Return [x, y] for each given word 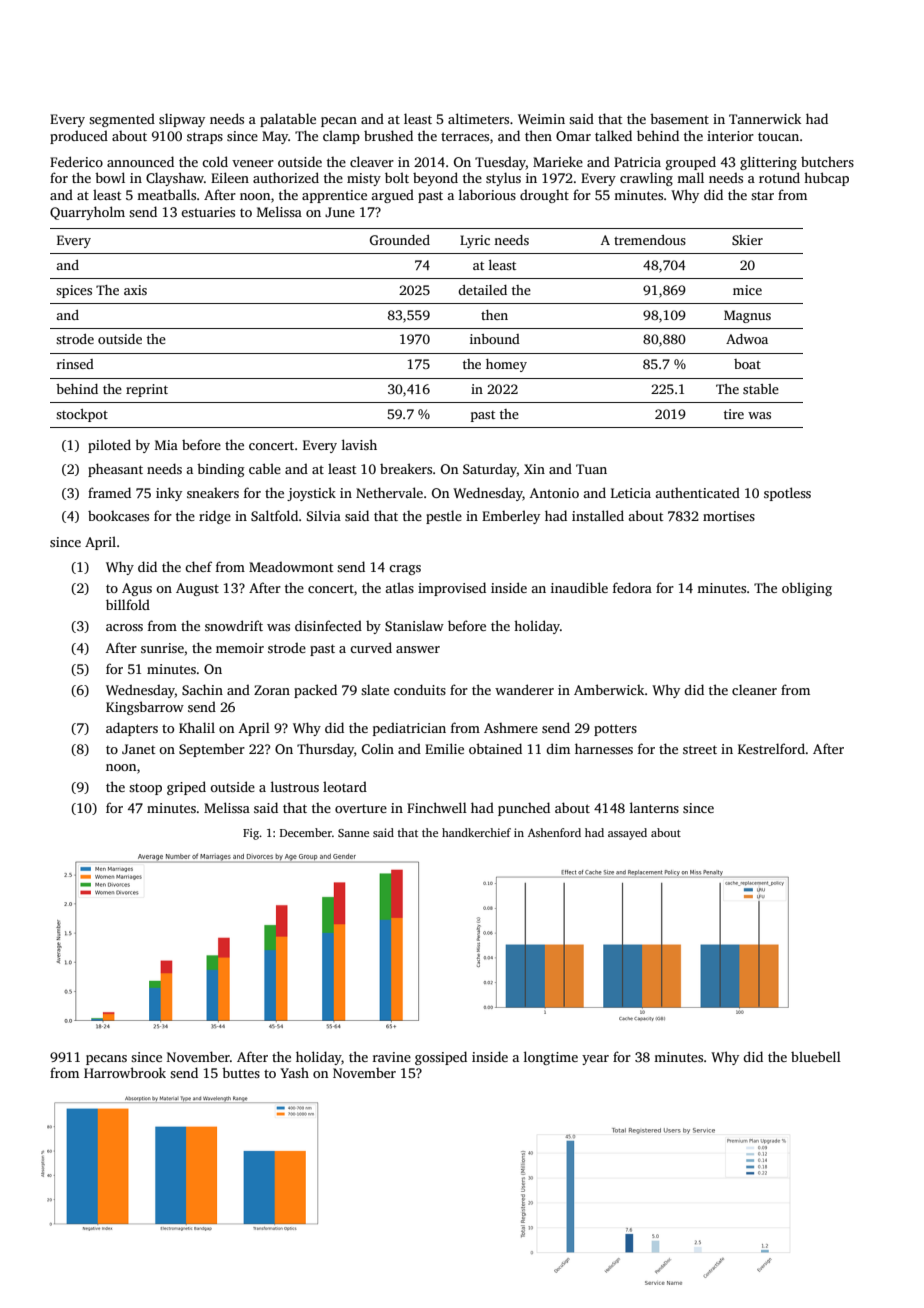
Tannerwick [765, 119]
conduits [420, 689]
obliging [807, 589]
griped [186, 788]
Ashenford [554, 832]
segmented [122, 120]
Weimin [541, 119]
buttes [241, 1072]
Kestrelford [771, 748]
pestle [444, 517]
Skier [747, 240]
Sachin [202, 689]
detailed [482, 290]
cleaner [754, 689]
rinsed [75, 364]
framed [109, 492]
